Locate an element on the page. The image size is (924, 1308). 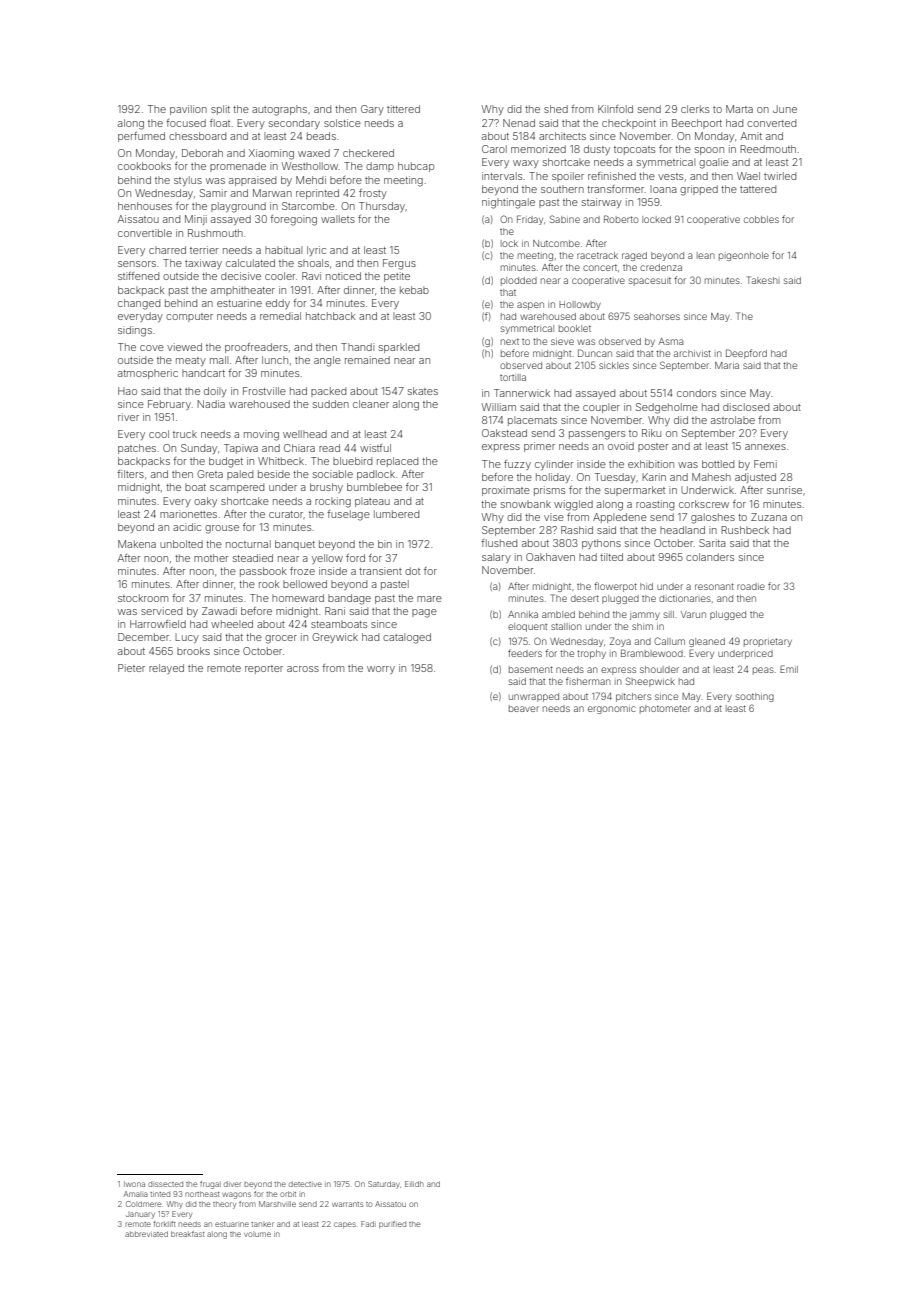
Iwona is located at coordinates (134, 1184).
